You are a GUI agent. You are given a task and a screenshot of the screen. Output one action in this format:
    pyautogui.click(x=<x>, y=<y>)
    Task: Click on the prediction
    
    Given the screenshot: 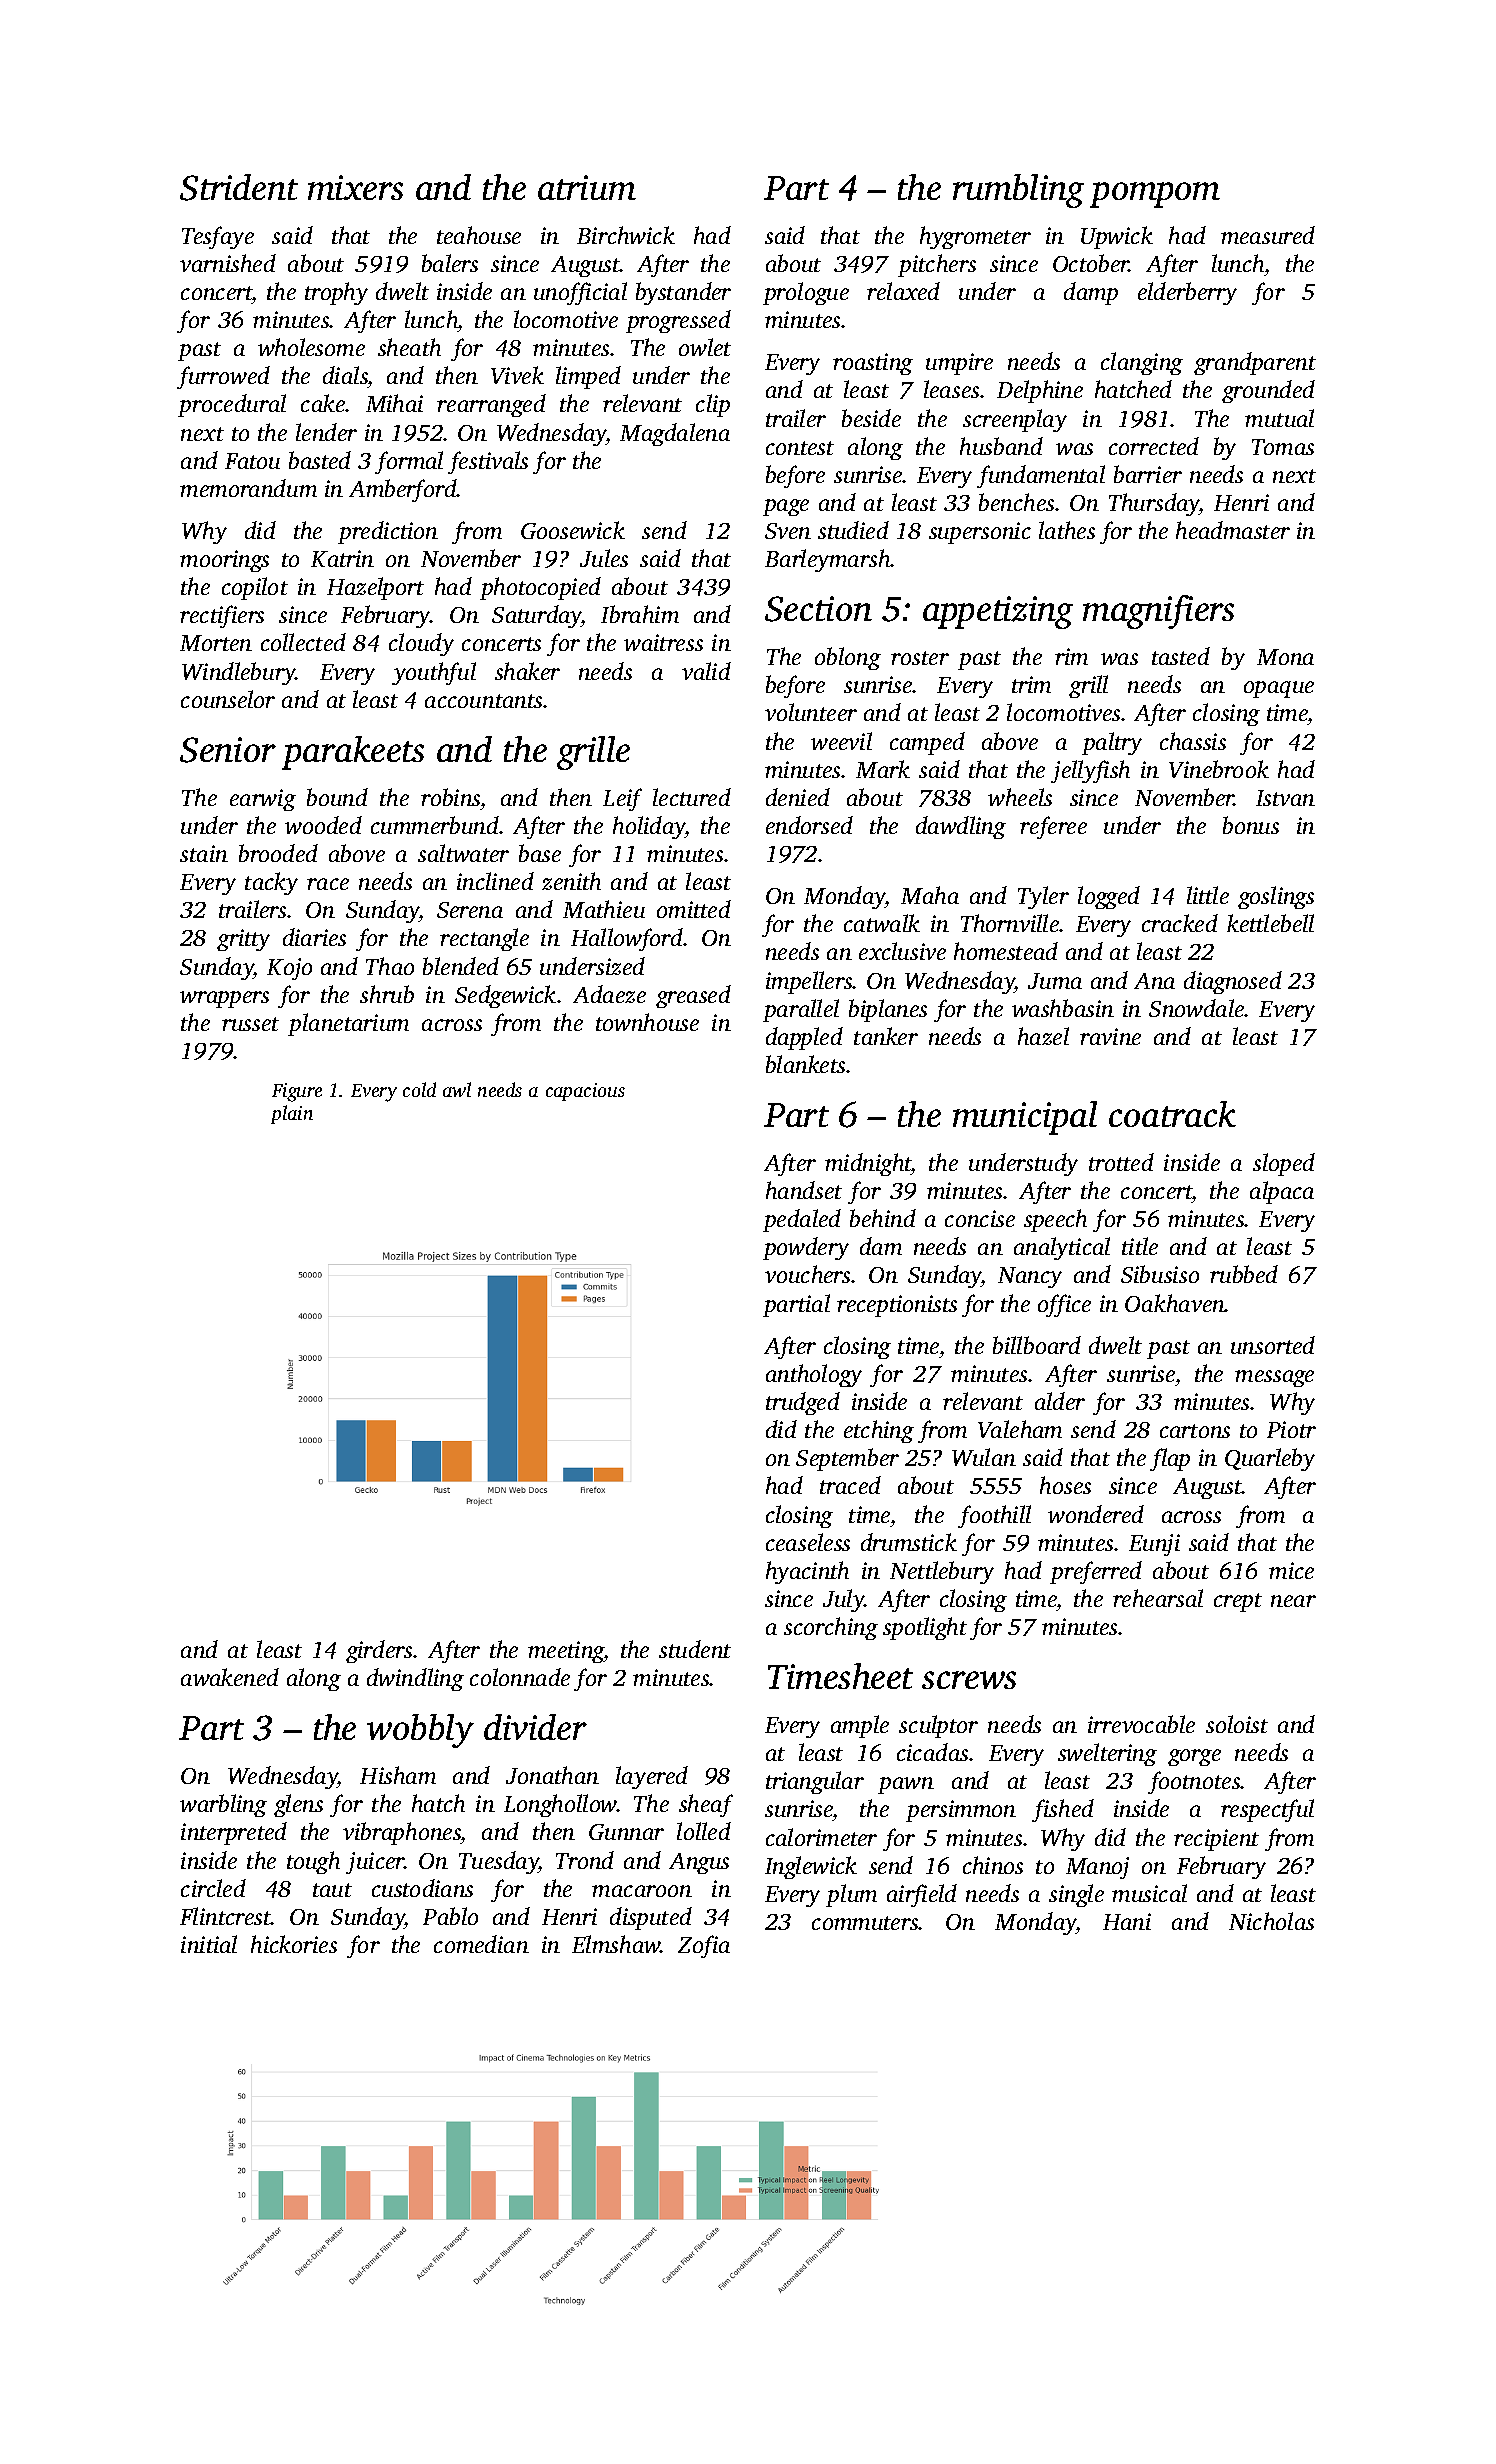 What is the action you would take?
    pyautogui.click(x=388, y=532)
